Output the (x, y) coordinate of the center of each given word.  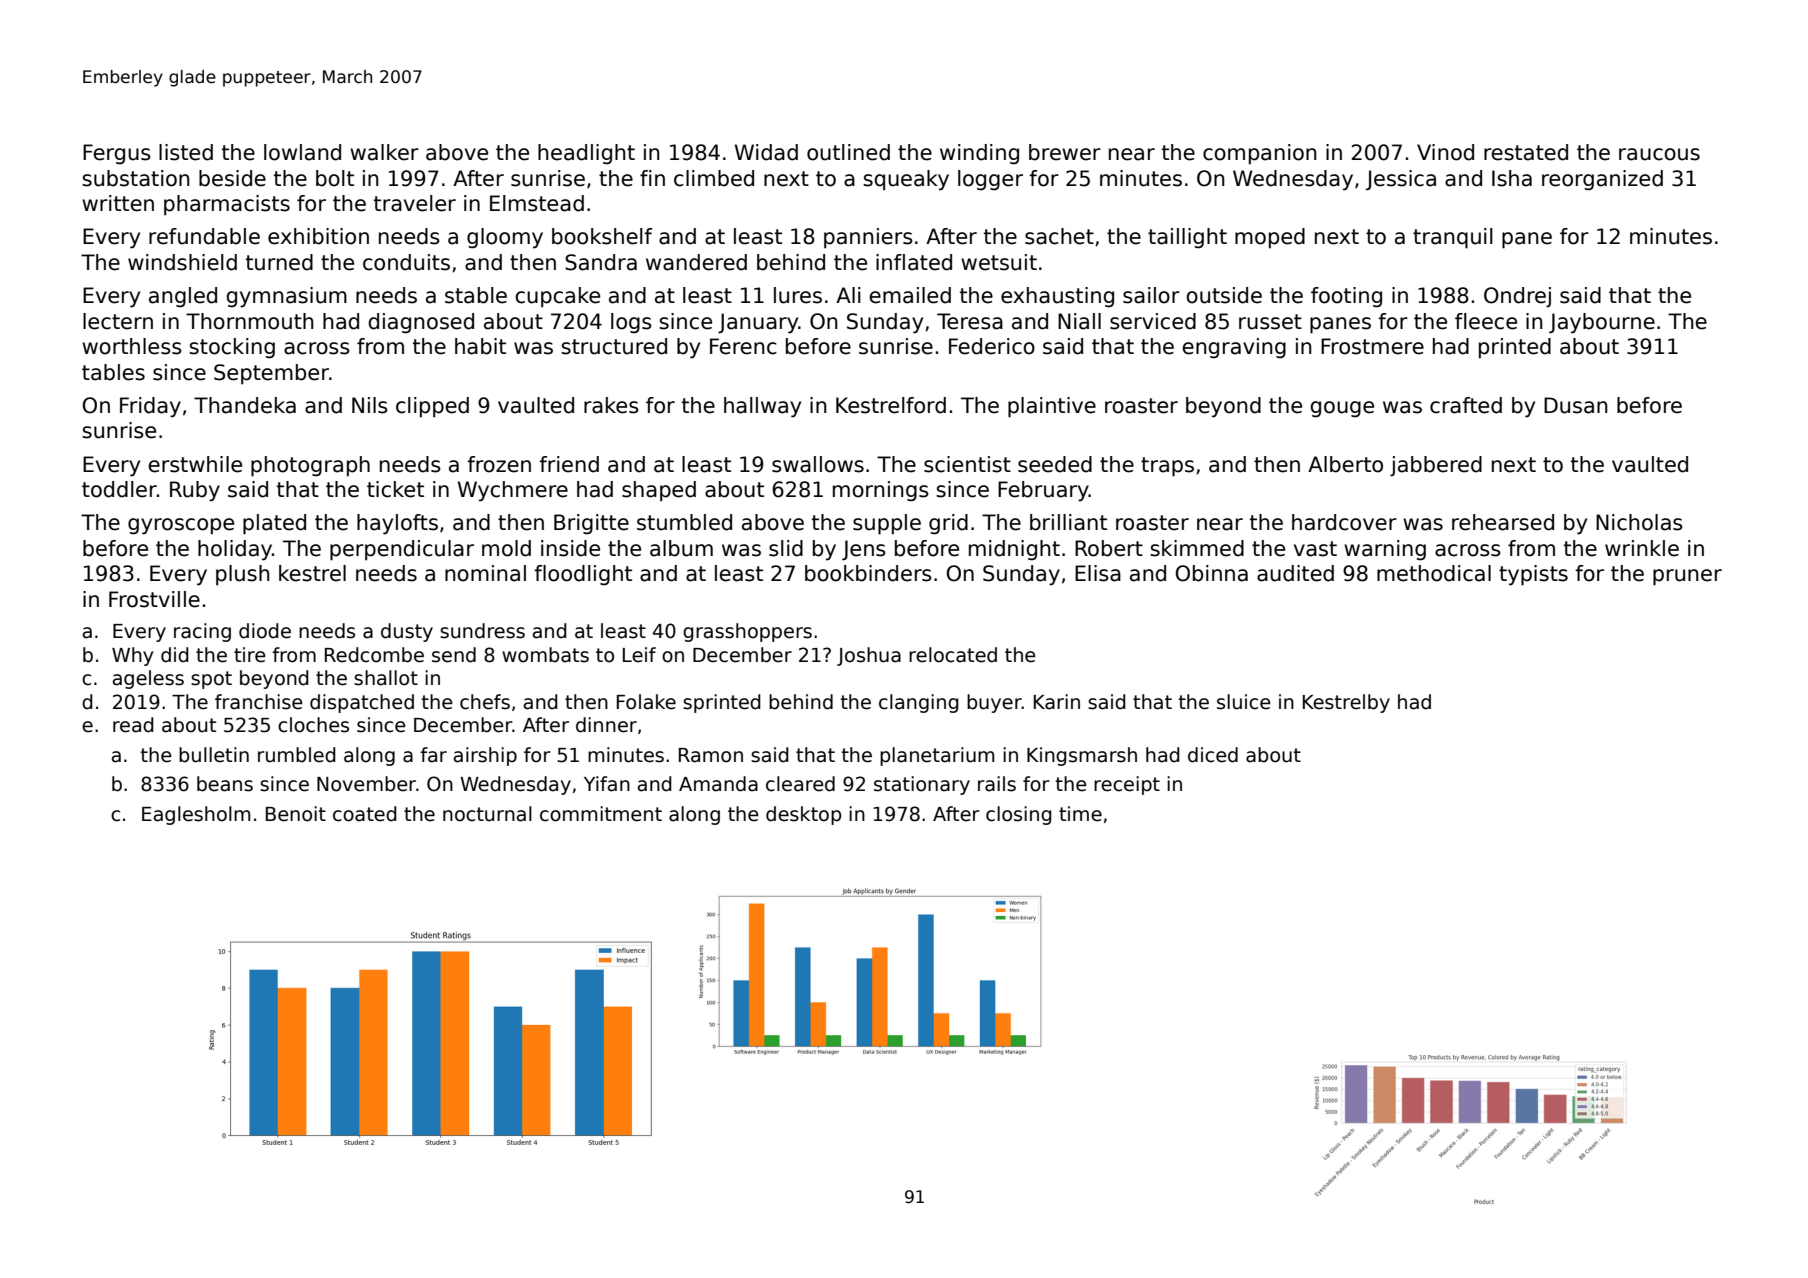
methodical (1434, 573)
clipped (432, 407)
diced (1213, 755)
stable (476, 295)
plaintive (1052, 407)
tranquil (1453, 238)
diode (265, 631)
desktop (804, 815)
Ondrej (1517, 297)
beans (225, 784)
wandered (696, 262)
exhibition (318, 236)
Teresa (970, 321)
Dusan (1576, 405)
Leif (639, 655)
